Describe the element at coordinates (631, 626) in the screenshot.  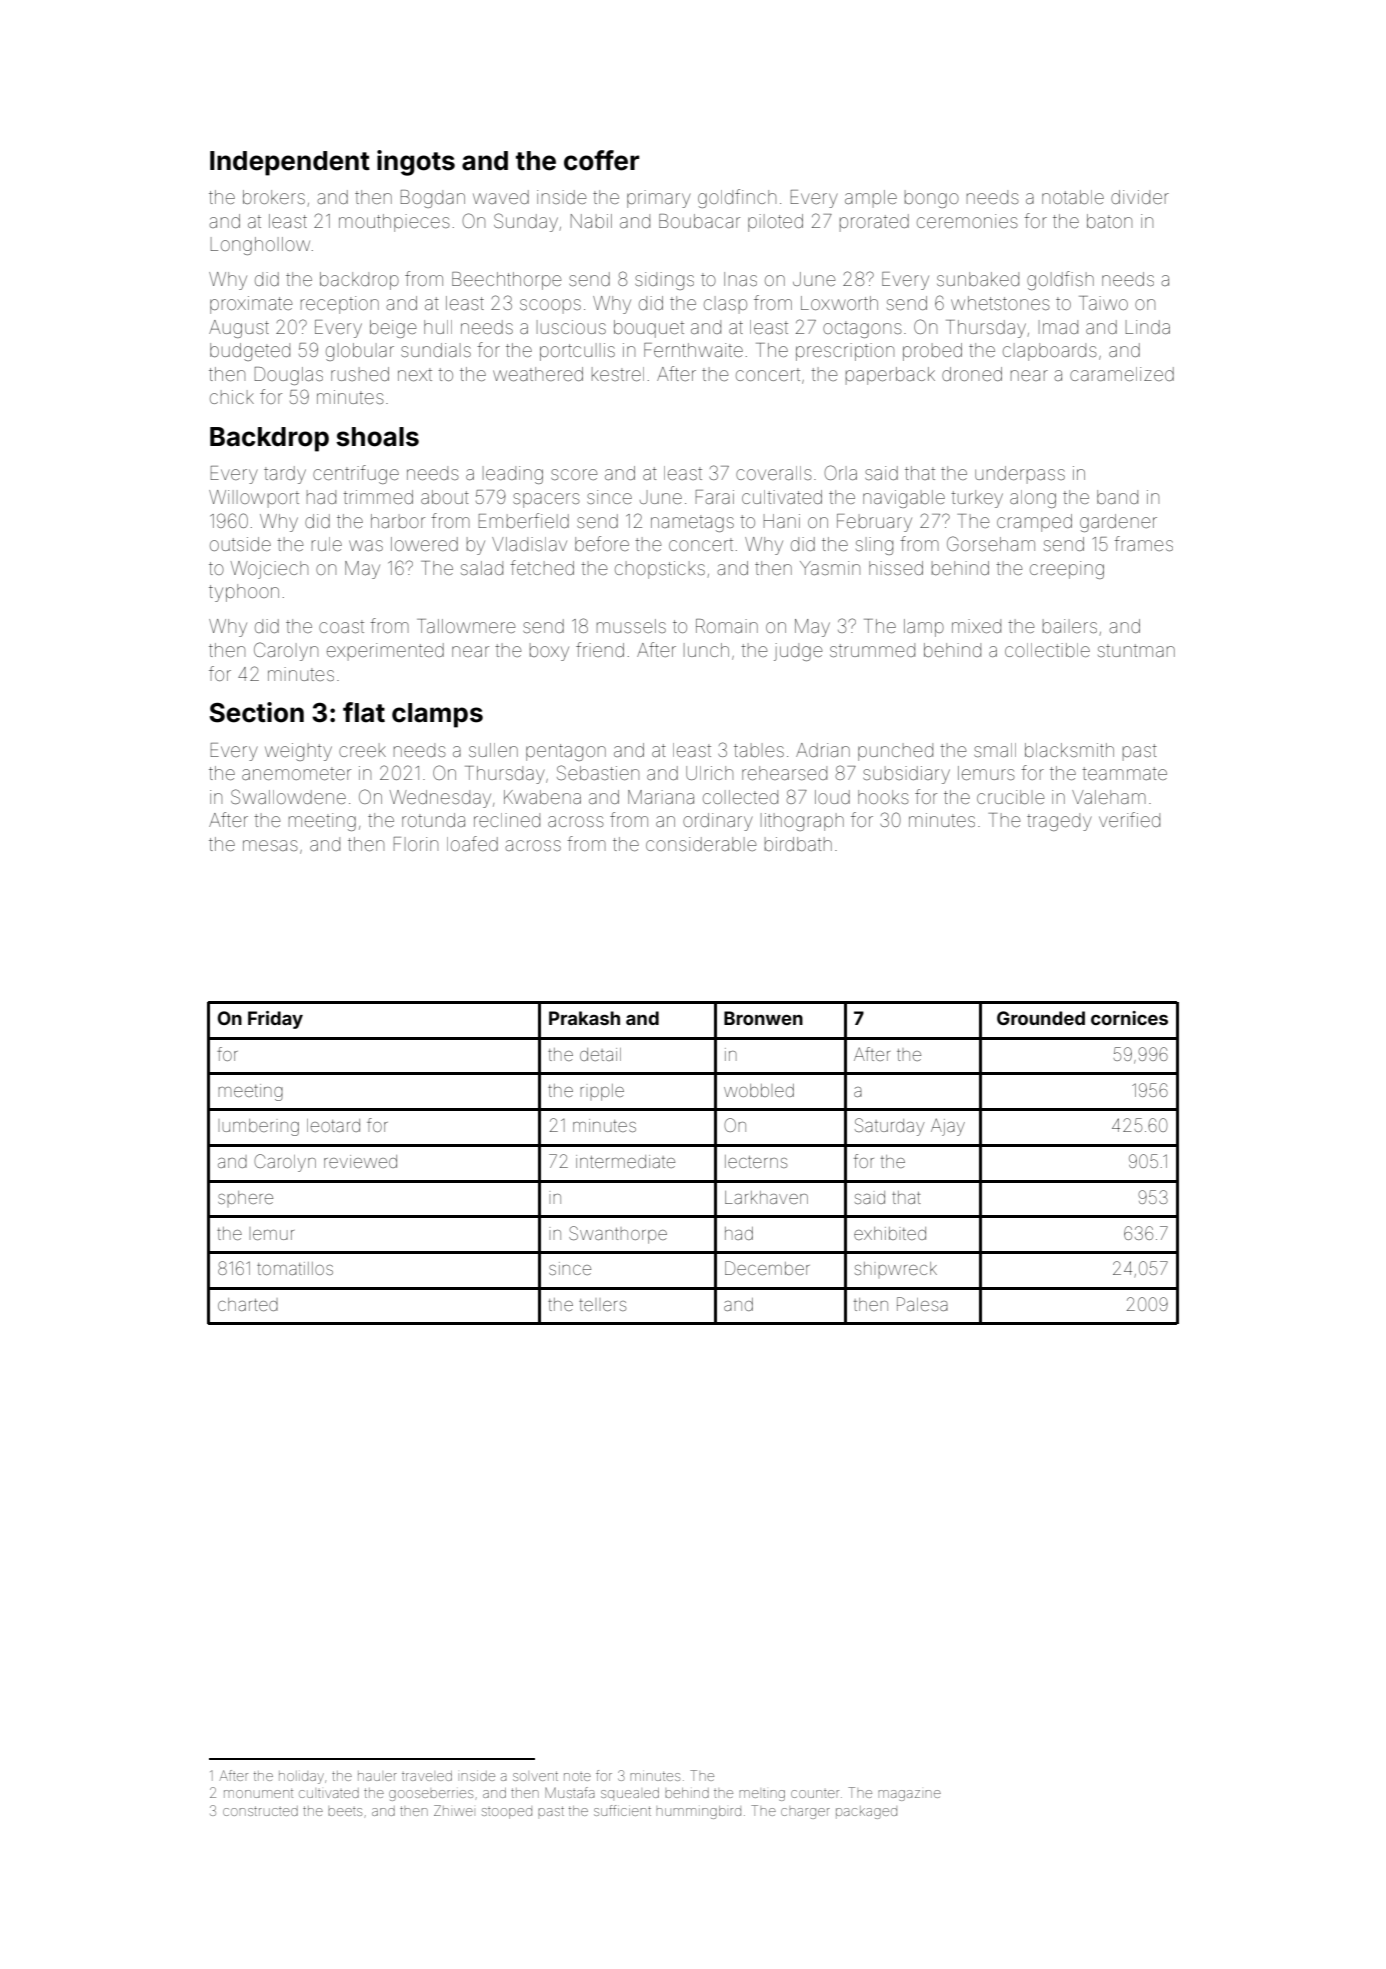
I see `mussels` at that location.
